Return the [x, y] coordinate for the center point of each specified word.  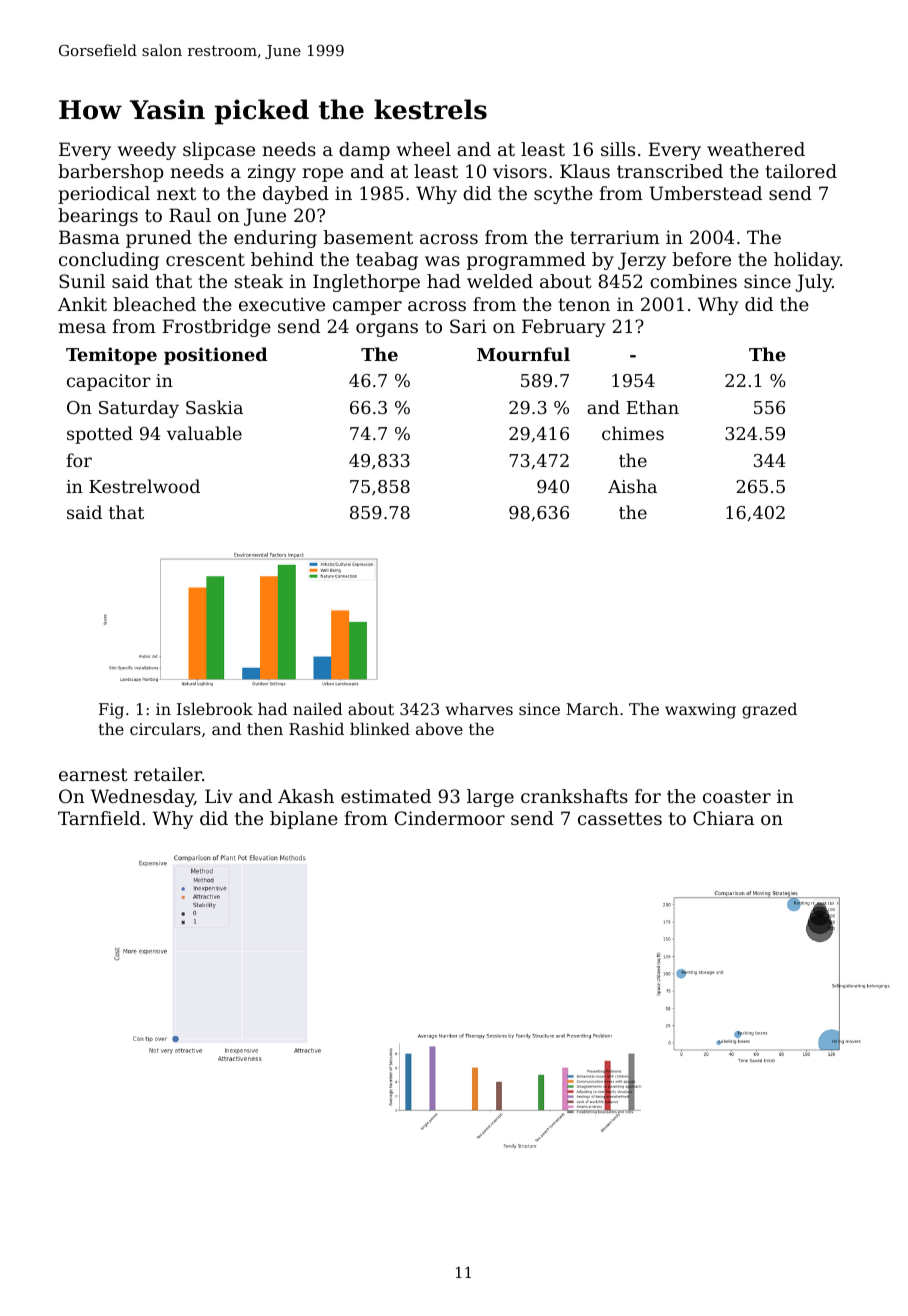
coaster [737, 796]
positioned [215, 356]
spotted [100, 435]
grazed [769, 711]
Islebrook [215, 709]
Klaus [585, 171]
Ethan [653, 407]
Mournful [523, 354]
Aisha [632, 486]
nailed [318, 709]
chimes [633, 433]
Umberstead [706, 193]
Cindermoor [450, 818]
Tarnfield [99, 818]
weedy [147, 151]
